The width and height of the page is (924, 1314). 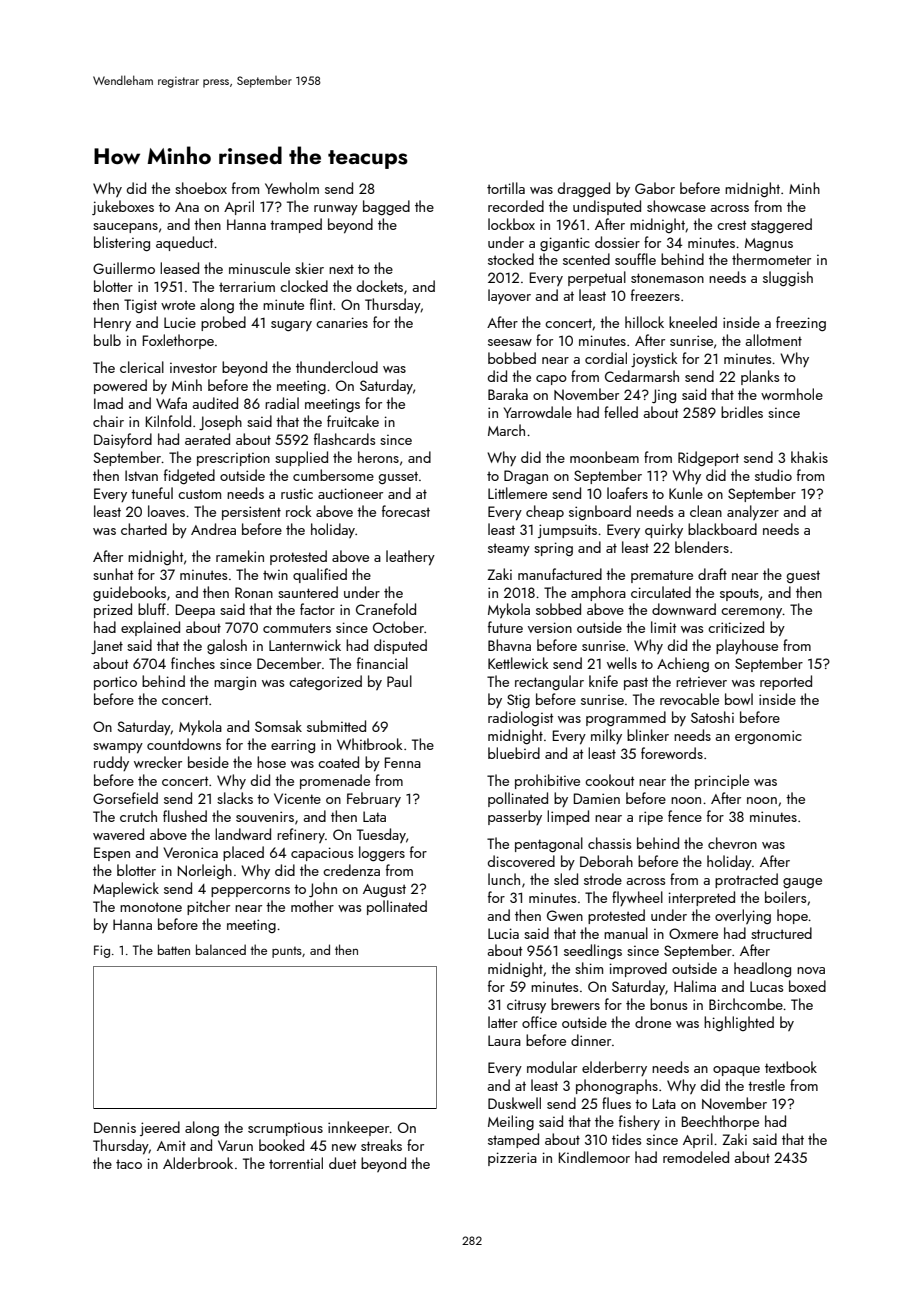 I want to click on sobbed, so click(x=558, y=609).
